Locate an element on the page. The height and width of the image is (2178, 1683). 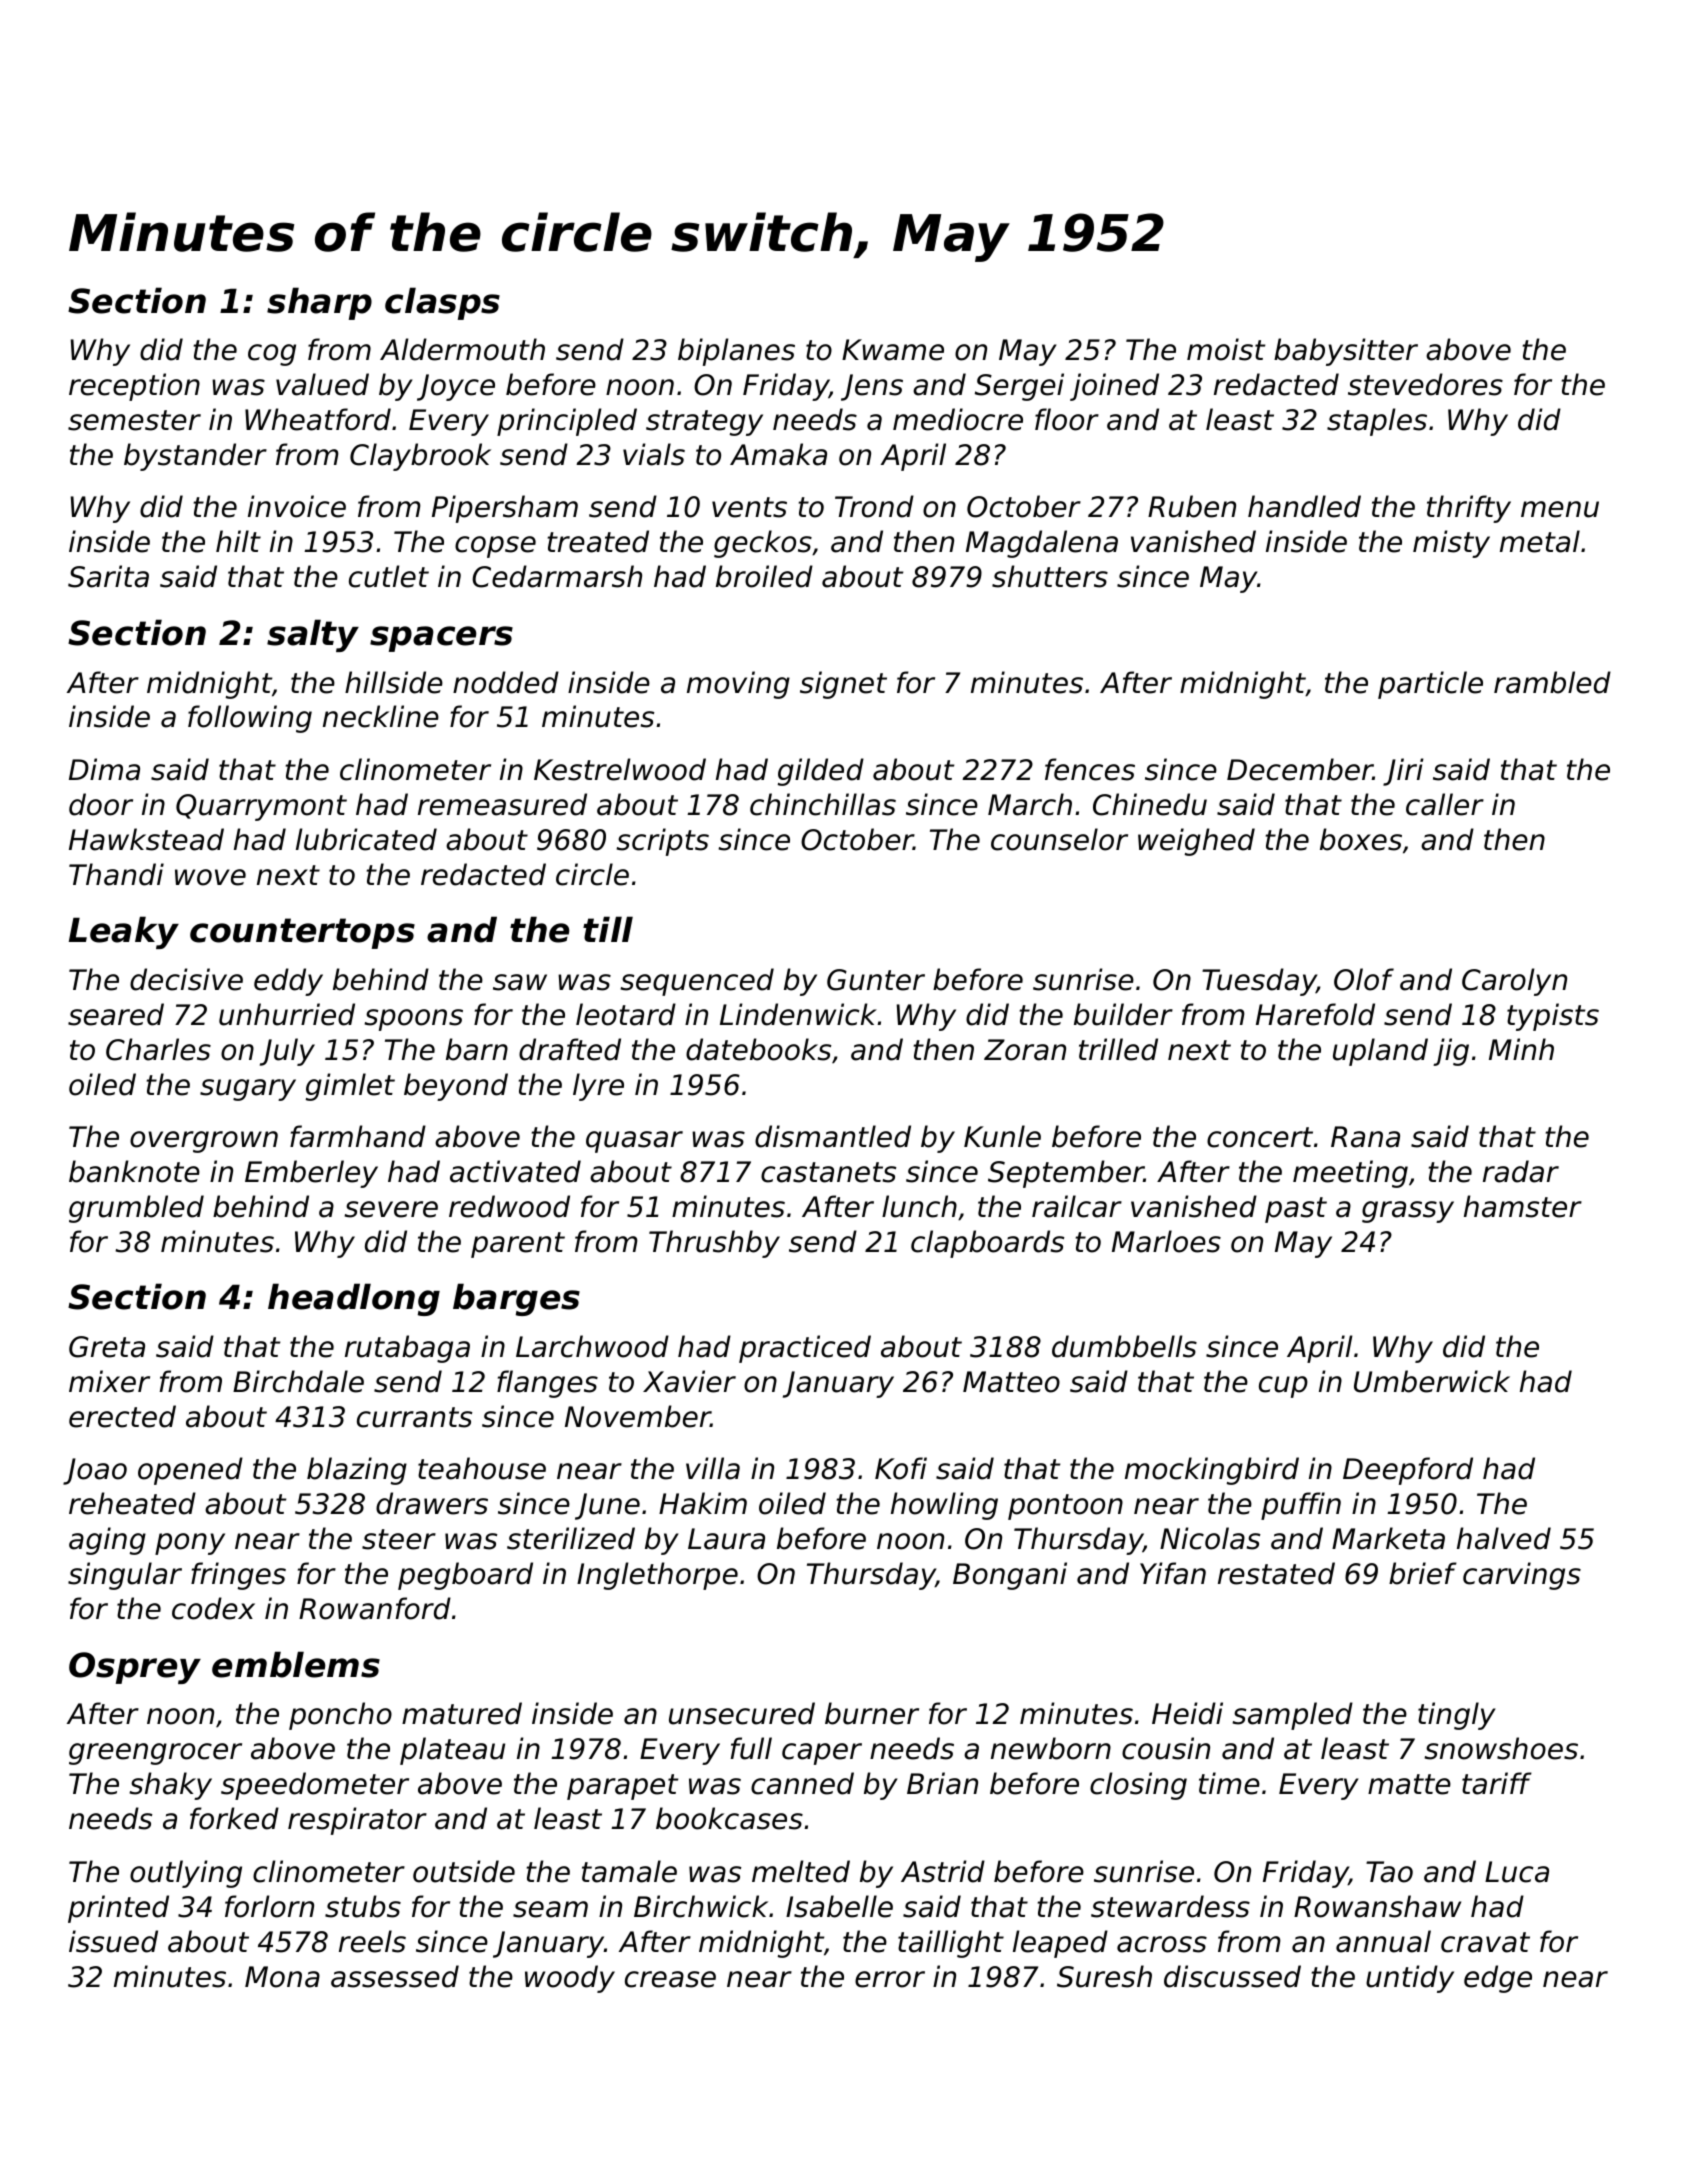
Ruben is located at coordinates (1192, 506).
